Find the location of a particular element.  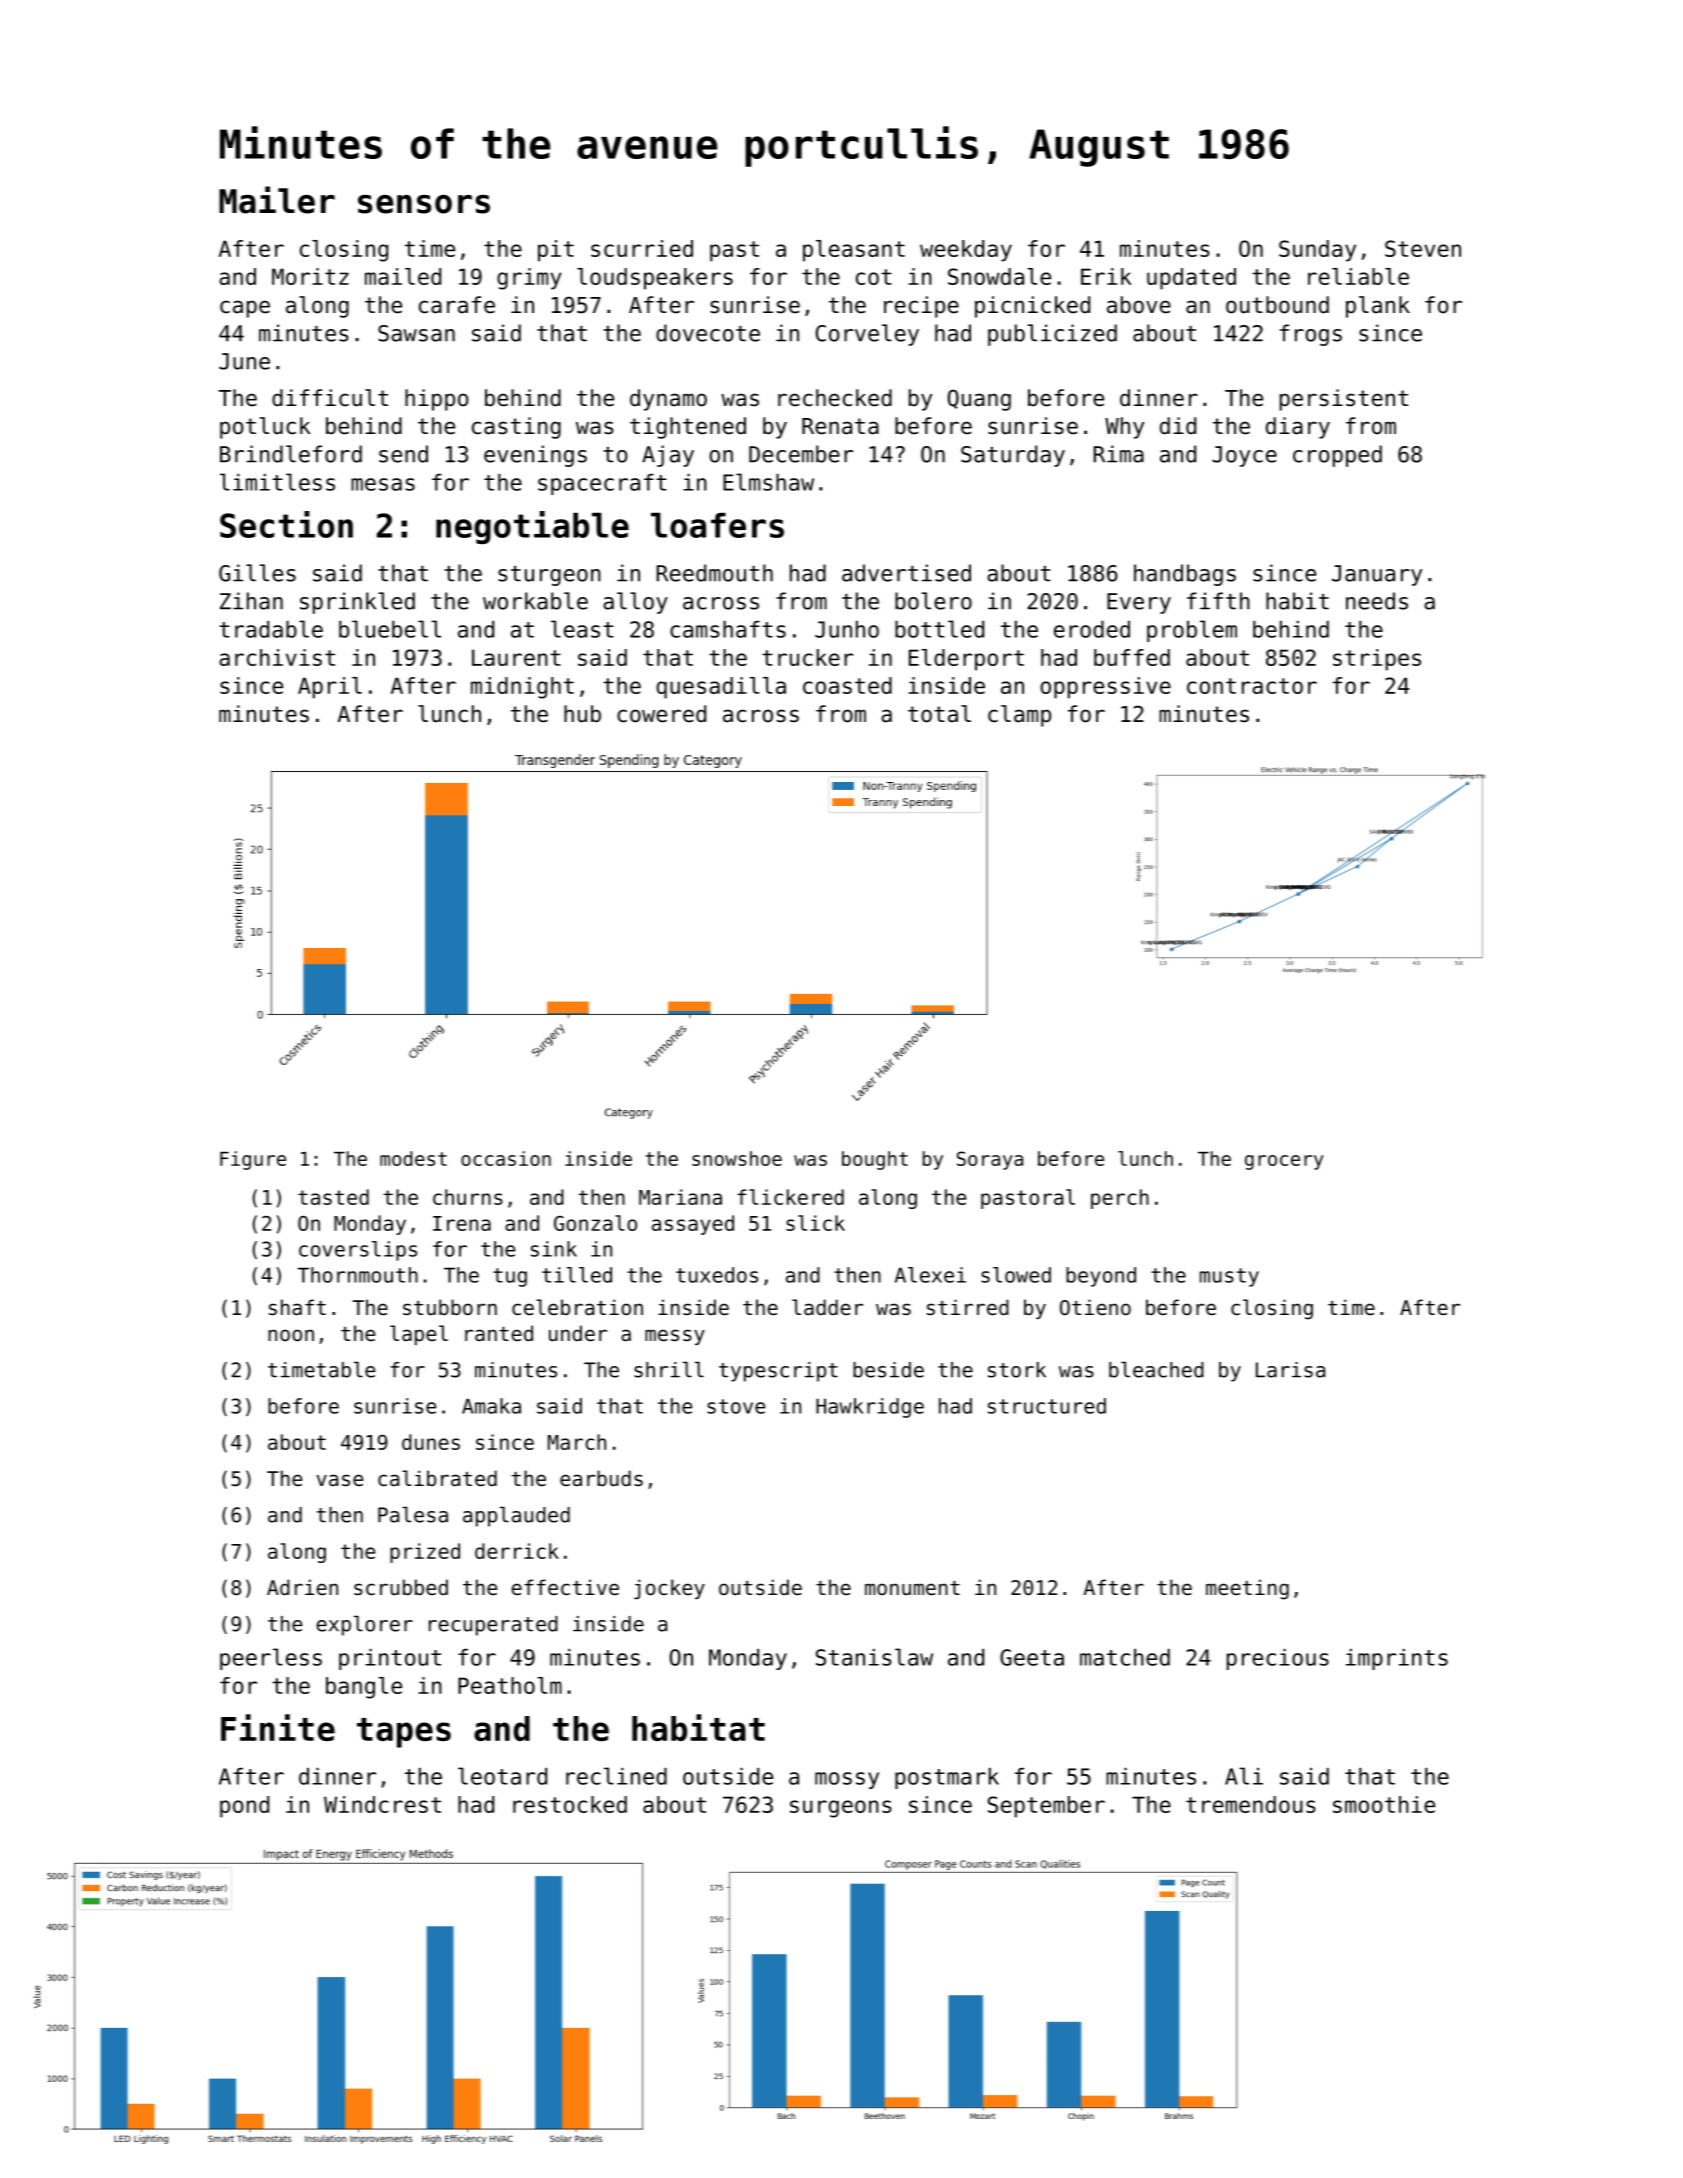

pleasant is located at coordinates (854, 251).
